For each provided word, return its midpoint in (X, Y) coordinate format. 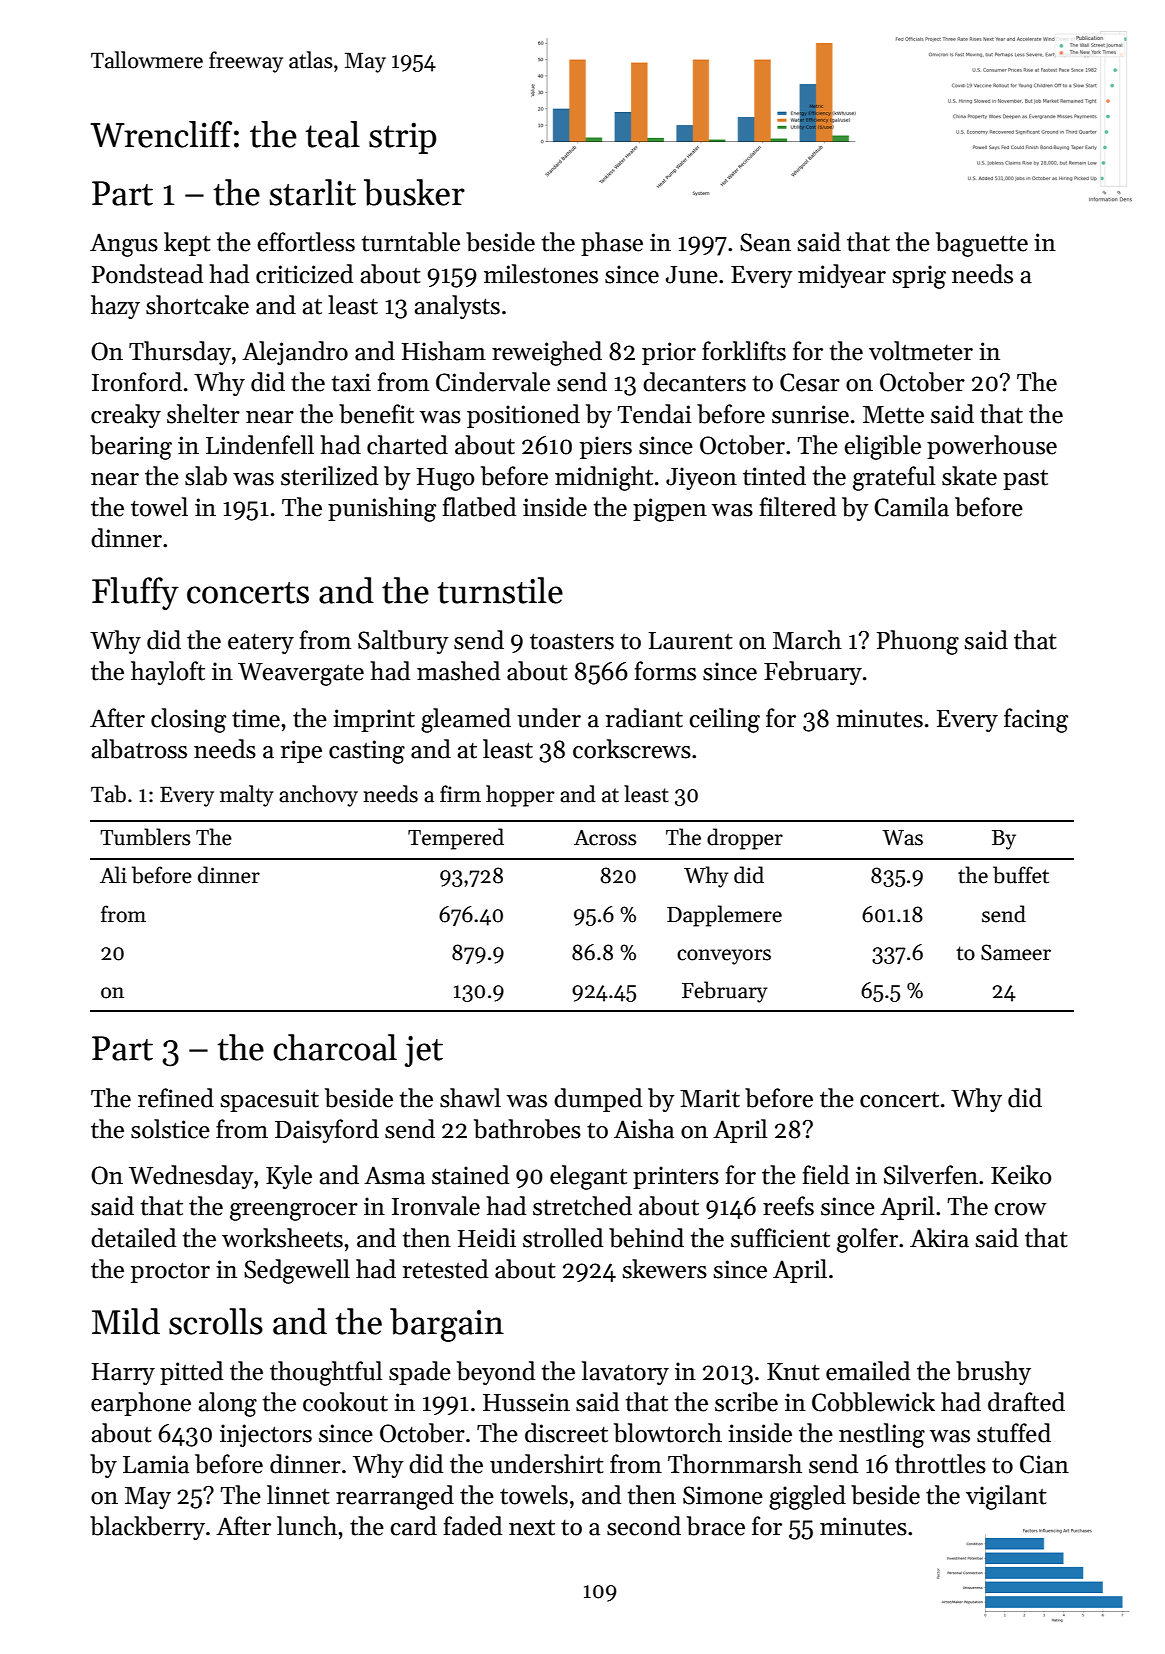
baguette (982, 244)
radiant (644, 718)
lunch (307, 1526)
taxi (351, 382)
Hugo (446, 479)
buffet (1021, 875)
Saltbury (403, 642)
